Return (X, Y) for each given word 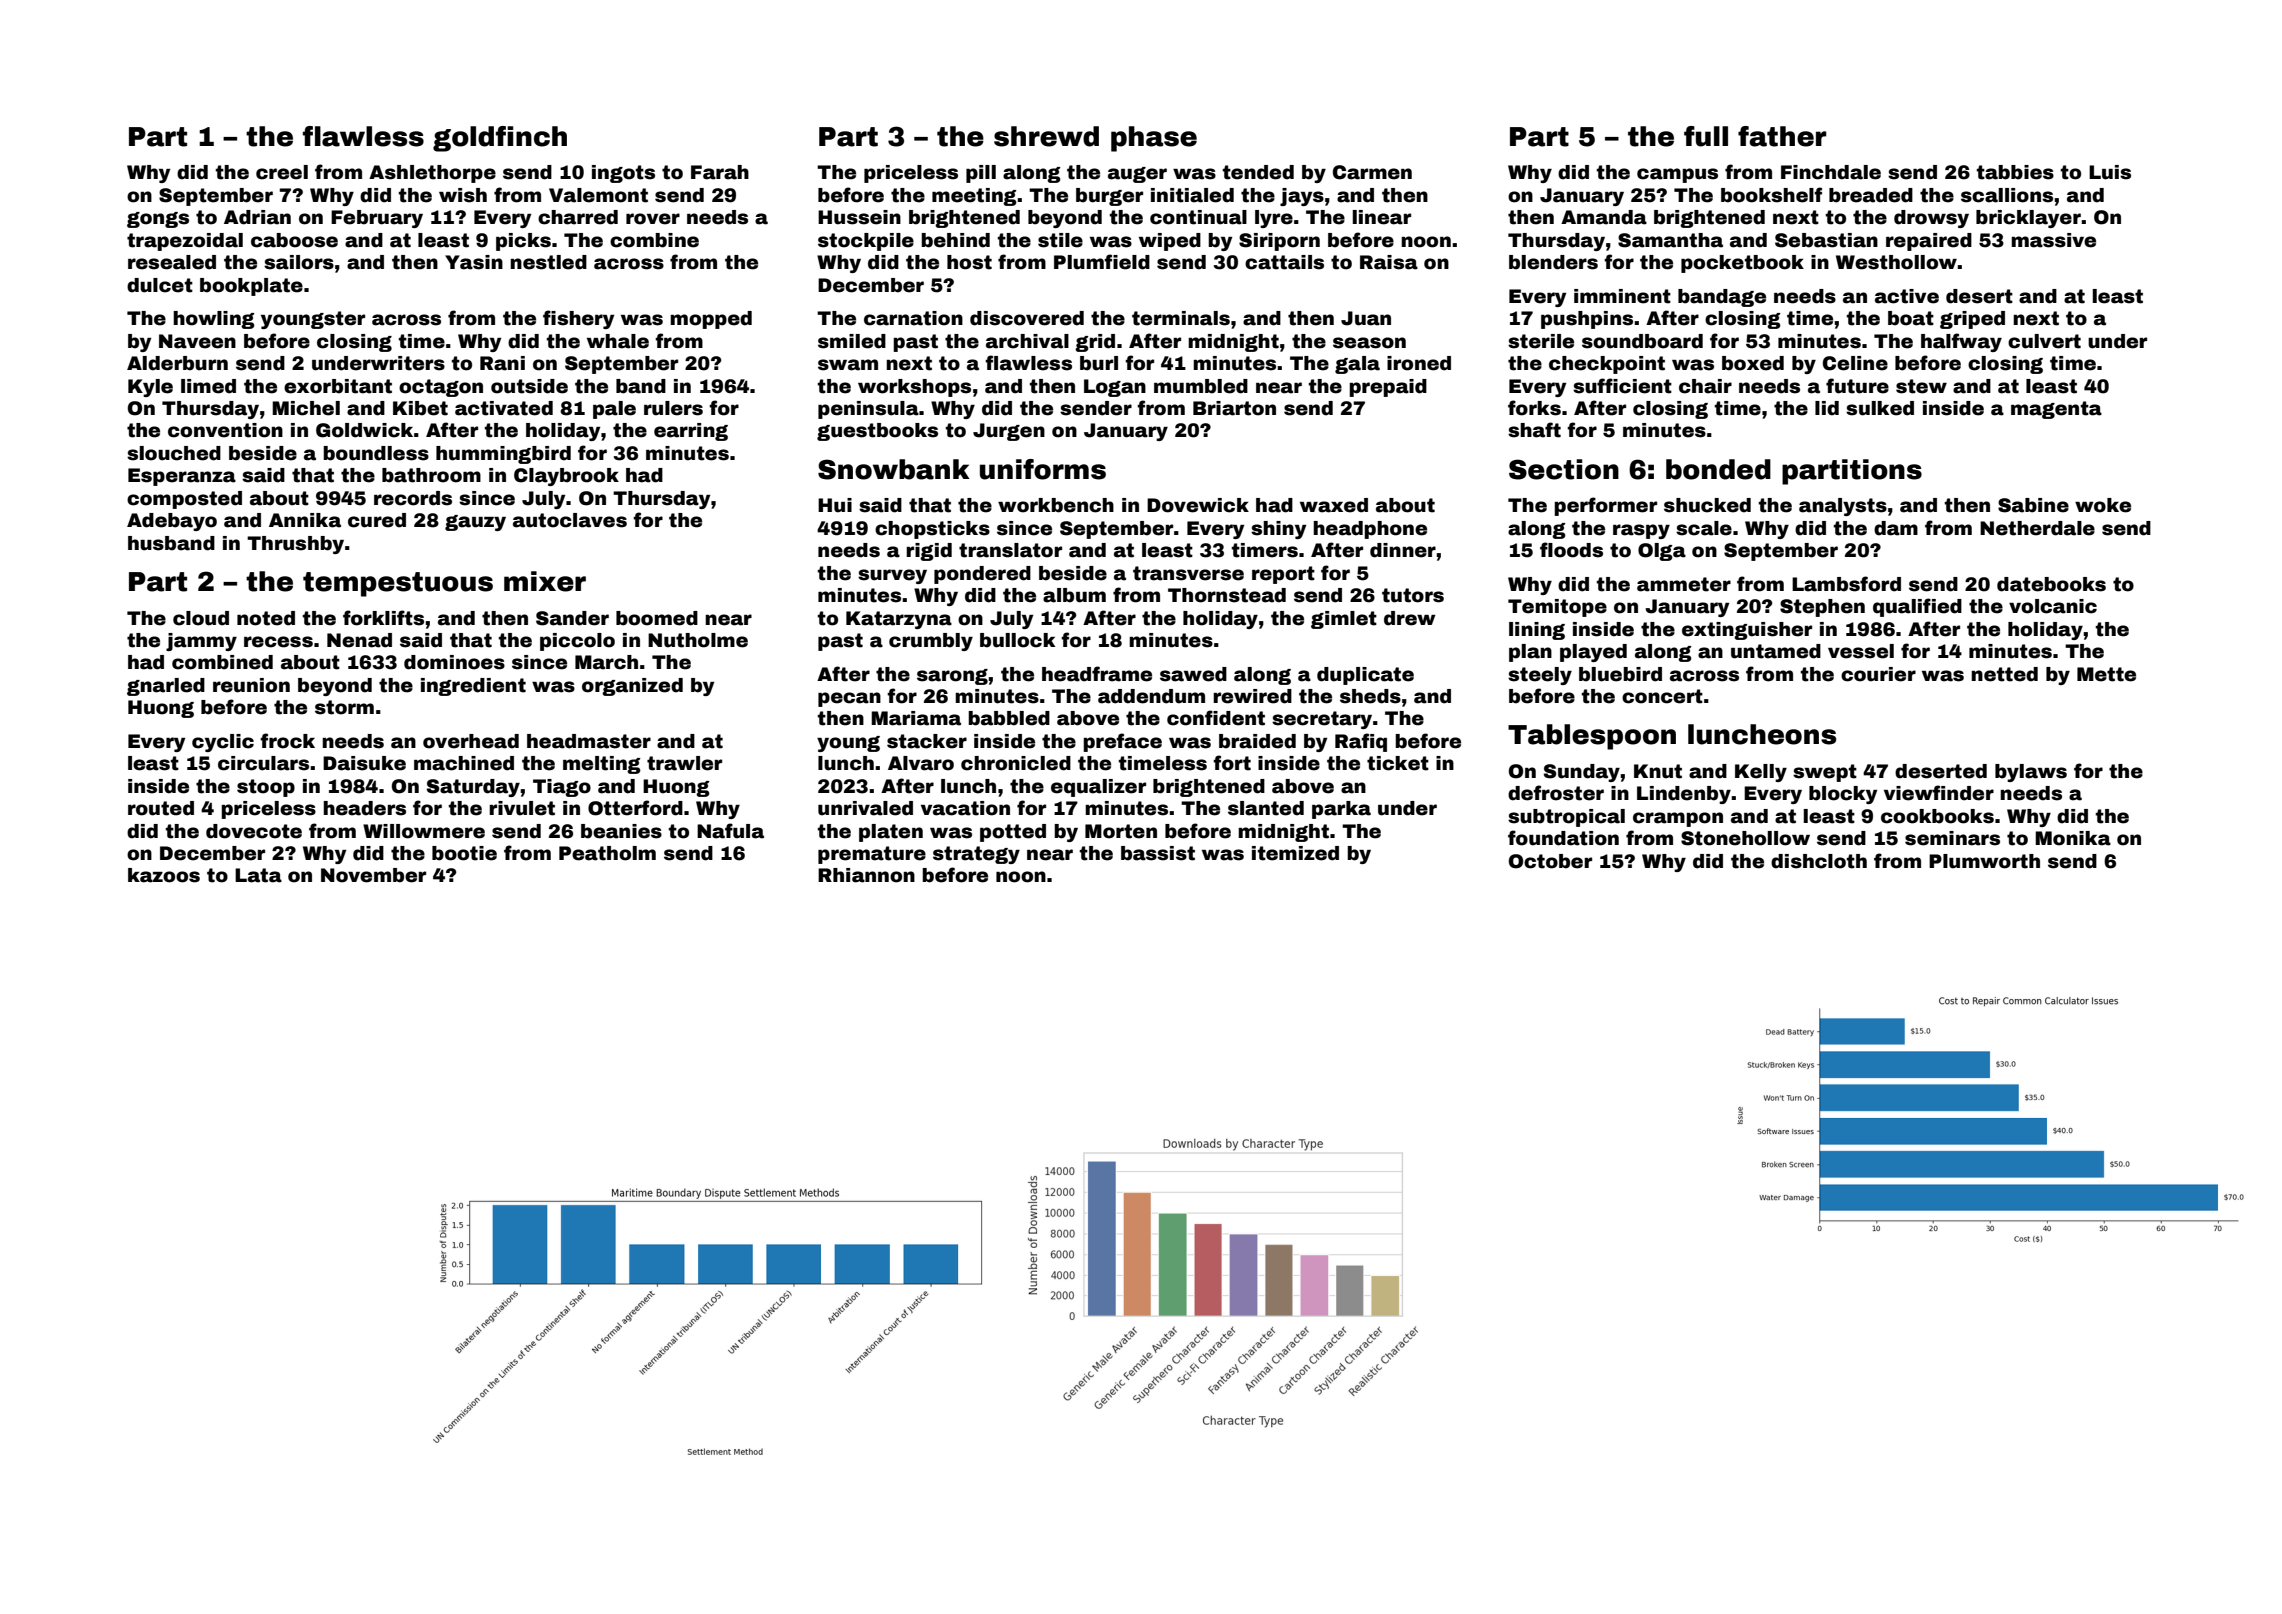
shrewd (1046, 136)
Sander (572, 618)
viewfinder (1939, 793)
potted (1013, 833)
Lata (258, 875)
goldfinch (500, 139)
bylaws (2031, 773)
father (1782, 136)
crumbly (931, 642)
